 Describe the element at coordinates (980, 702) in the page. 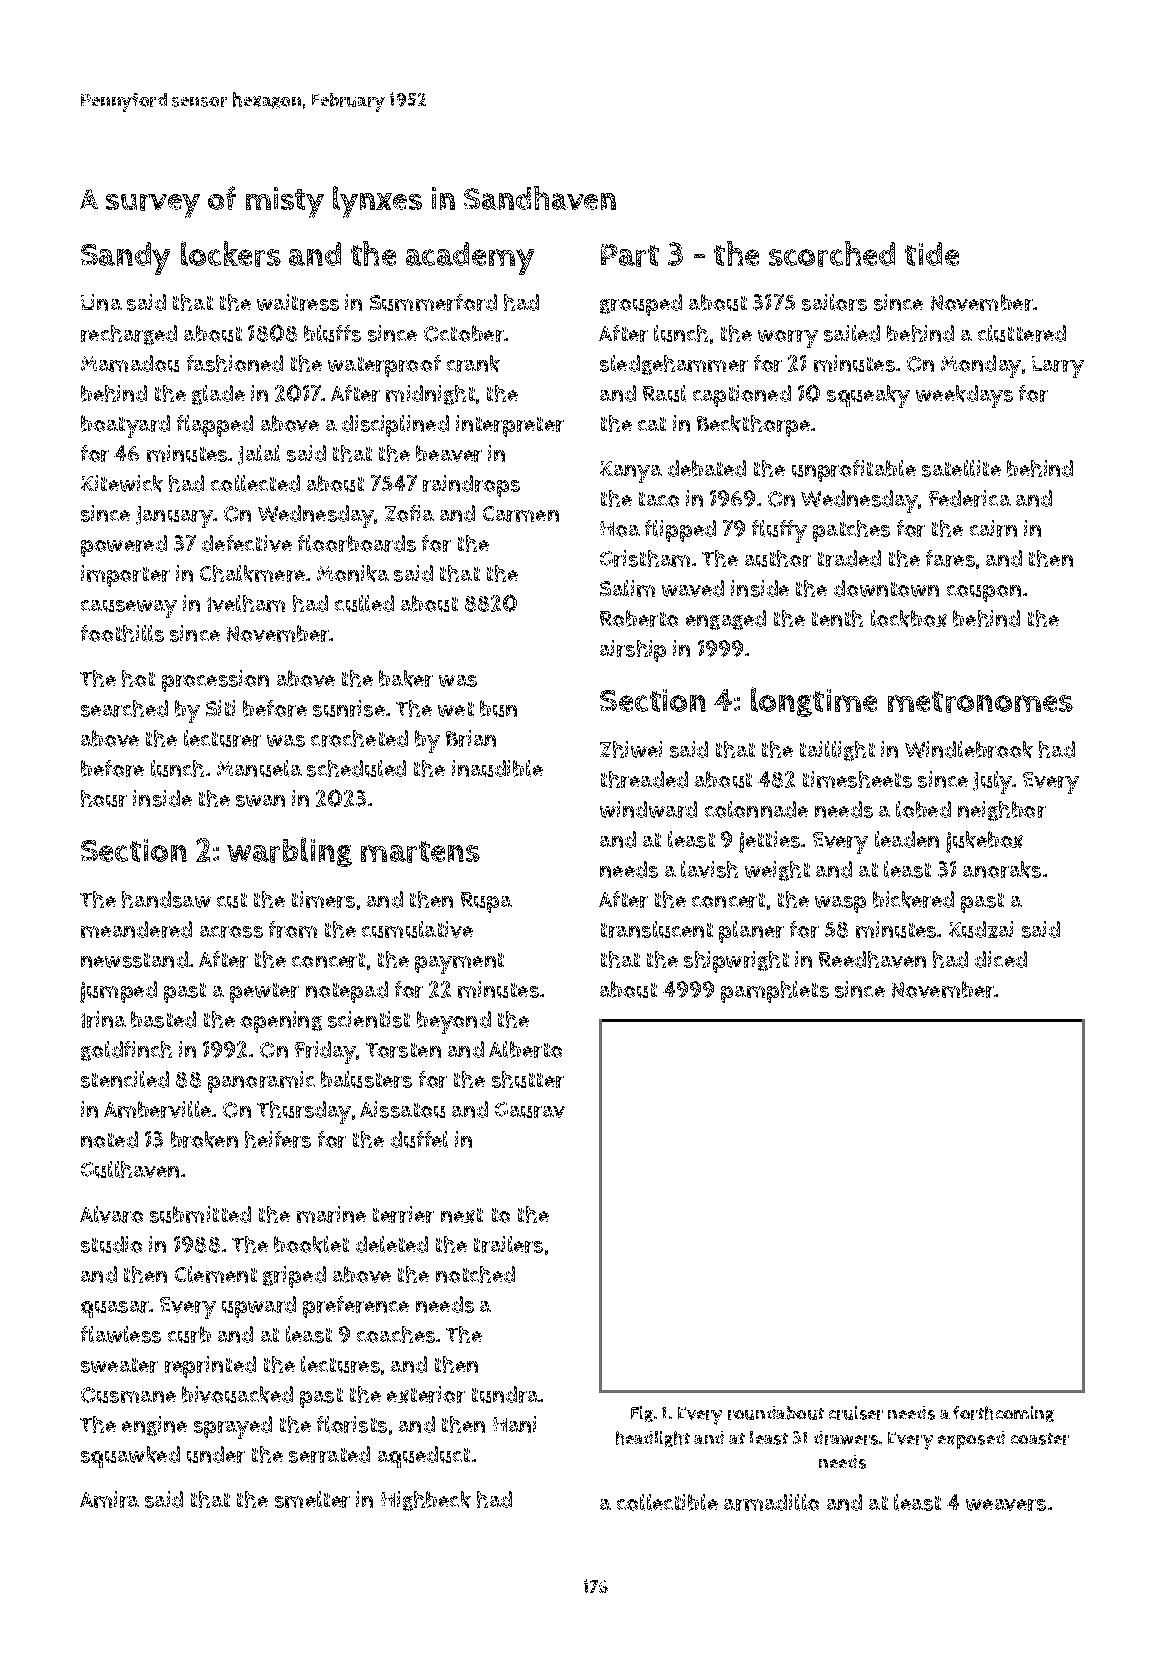

I see `metronomes` at that location.
